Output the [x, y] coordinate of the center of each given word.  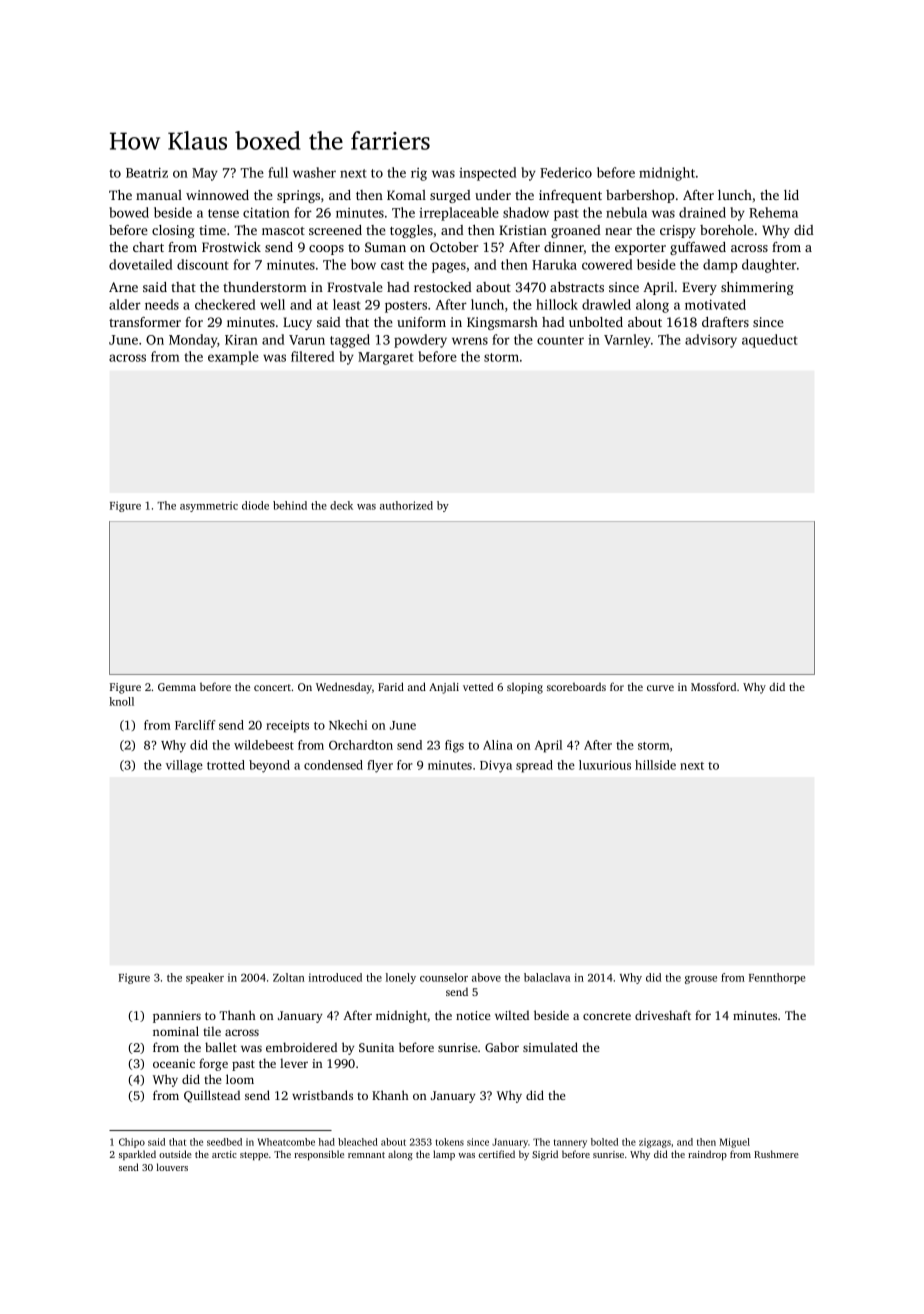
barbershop [640, 196]
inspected [487, 174]
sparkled [137, 1155]
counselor [444, 977]
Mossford [713, 686]
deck [341, 505]
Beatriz [147, 172]
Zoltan [289, 977]
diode [255, 505]
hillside [655, 765]
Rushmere [776, 1154]
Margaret [386, 358]
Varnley [627, 341]
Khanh [390, 1095]
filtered [312, 356]
